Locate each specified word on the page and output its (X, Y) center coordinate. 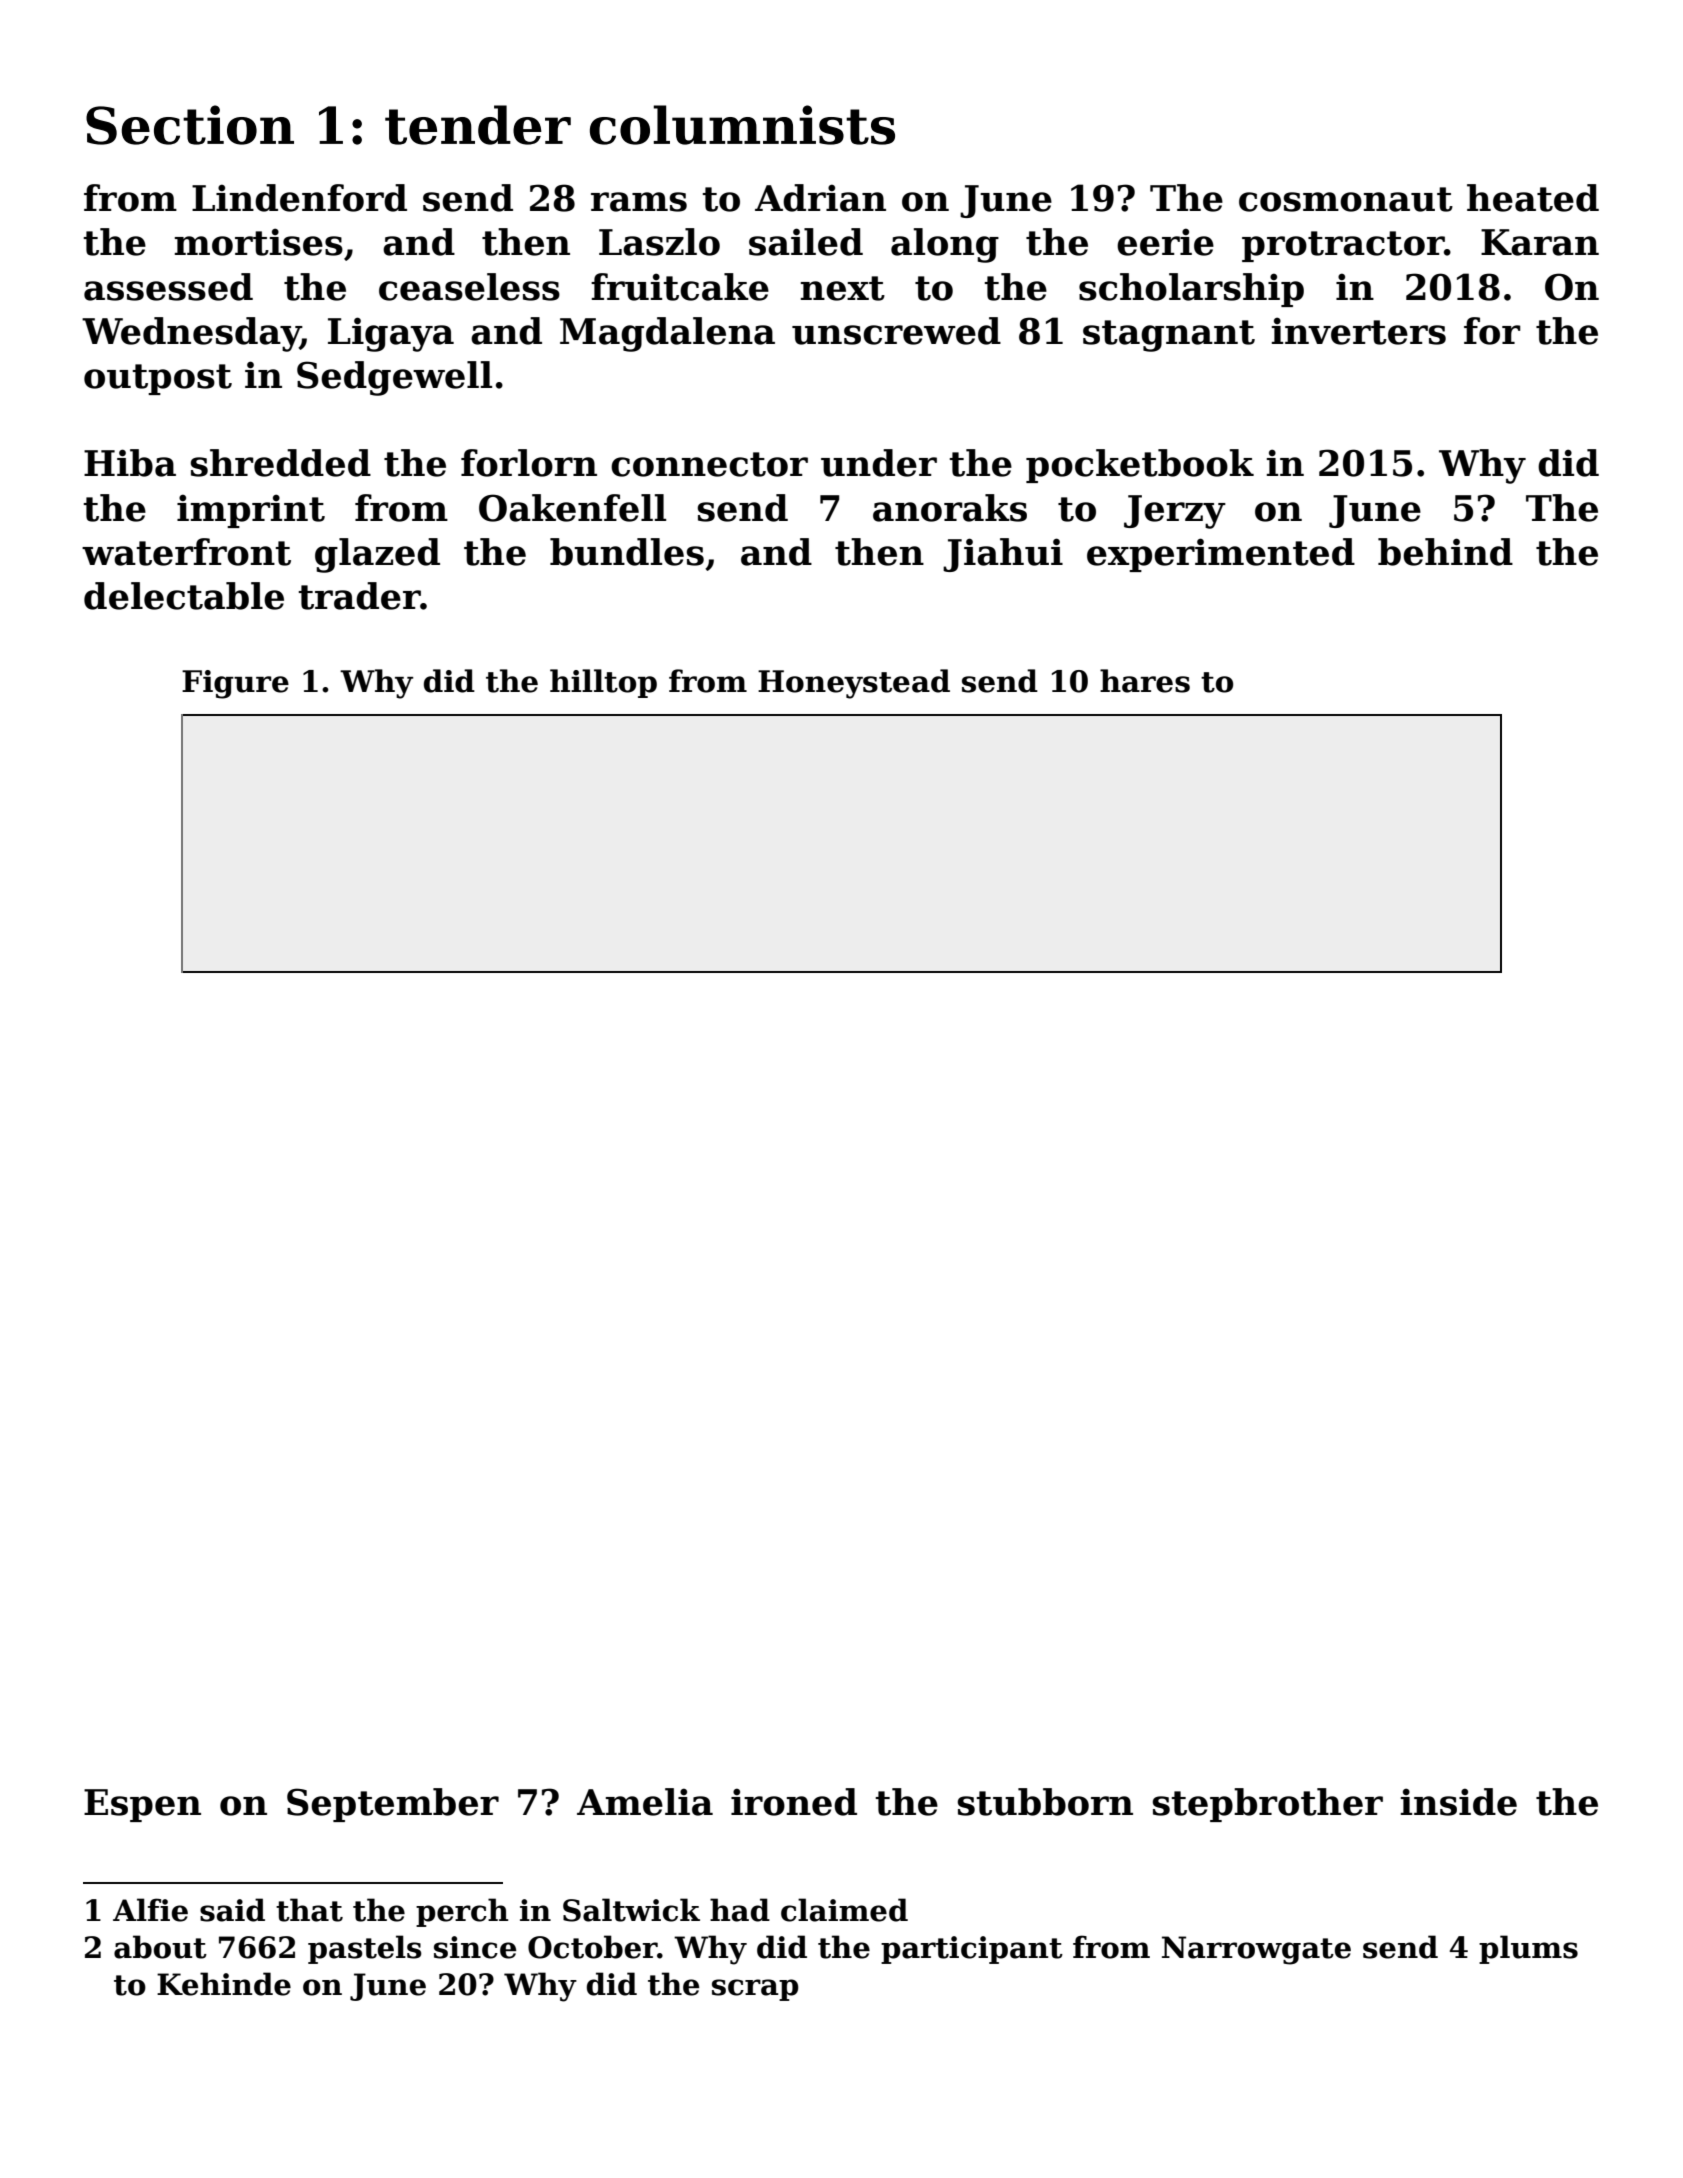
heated (1533, 198)
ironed (794, 1802)
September (393, 1805)
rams (639, 202)
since (475, 1947)
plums (1528, 1949)
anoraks (950, 508)
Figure (235, 684)
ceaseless (469, 287)
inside (1459, 1802)
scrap (755, 1990)
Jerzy (1175, 512)
